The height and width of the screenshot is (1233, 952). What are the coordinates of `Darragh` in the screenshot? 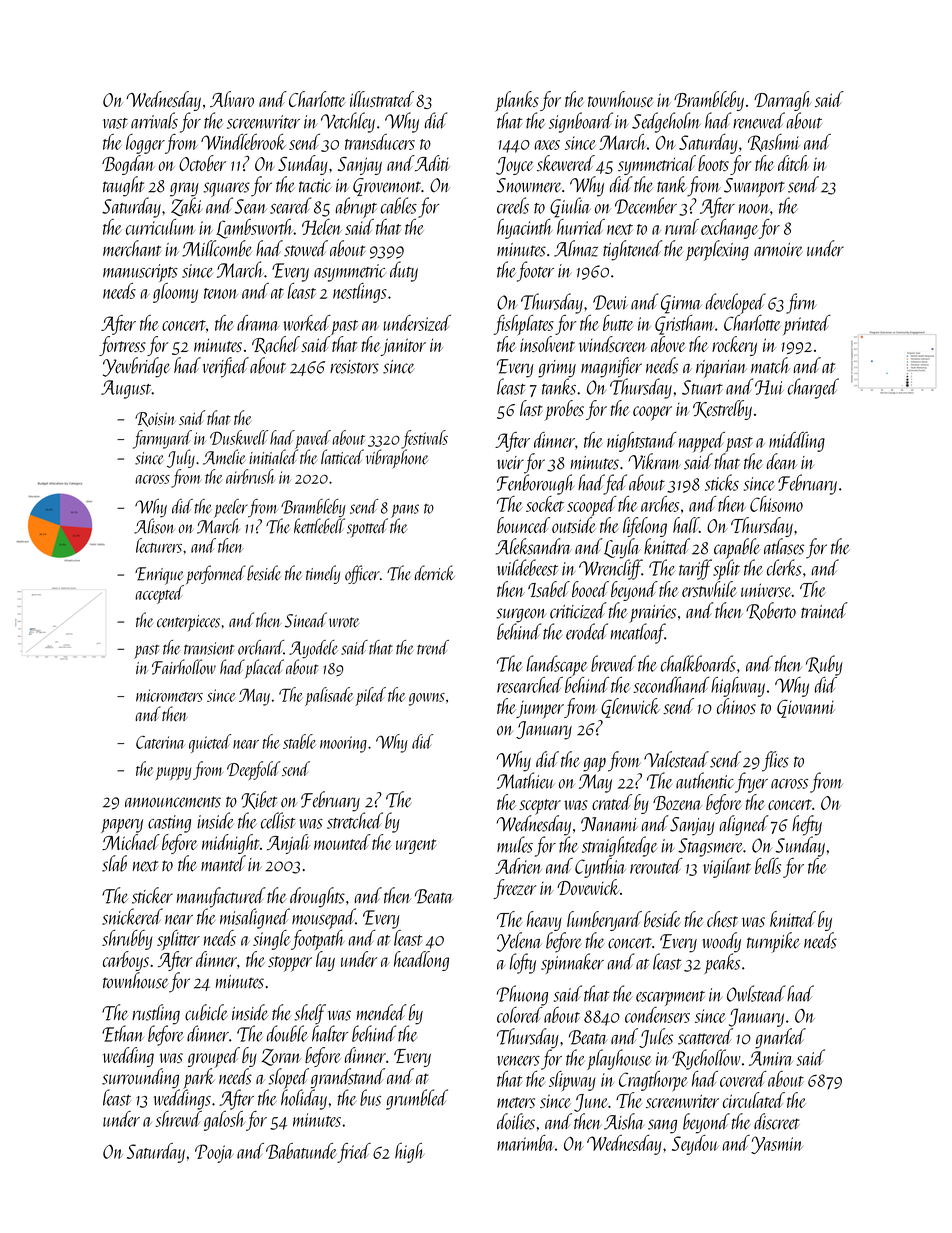 It's located at (783, 101).
